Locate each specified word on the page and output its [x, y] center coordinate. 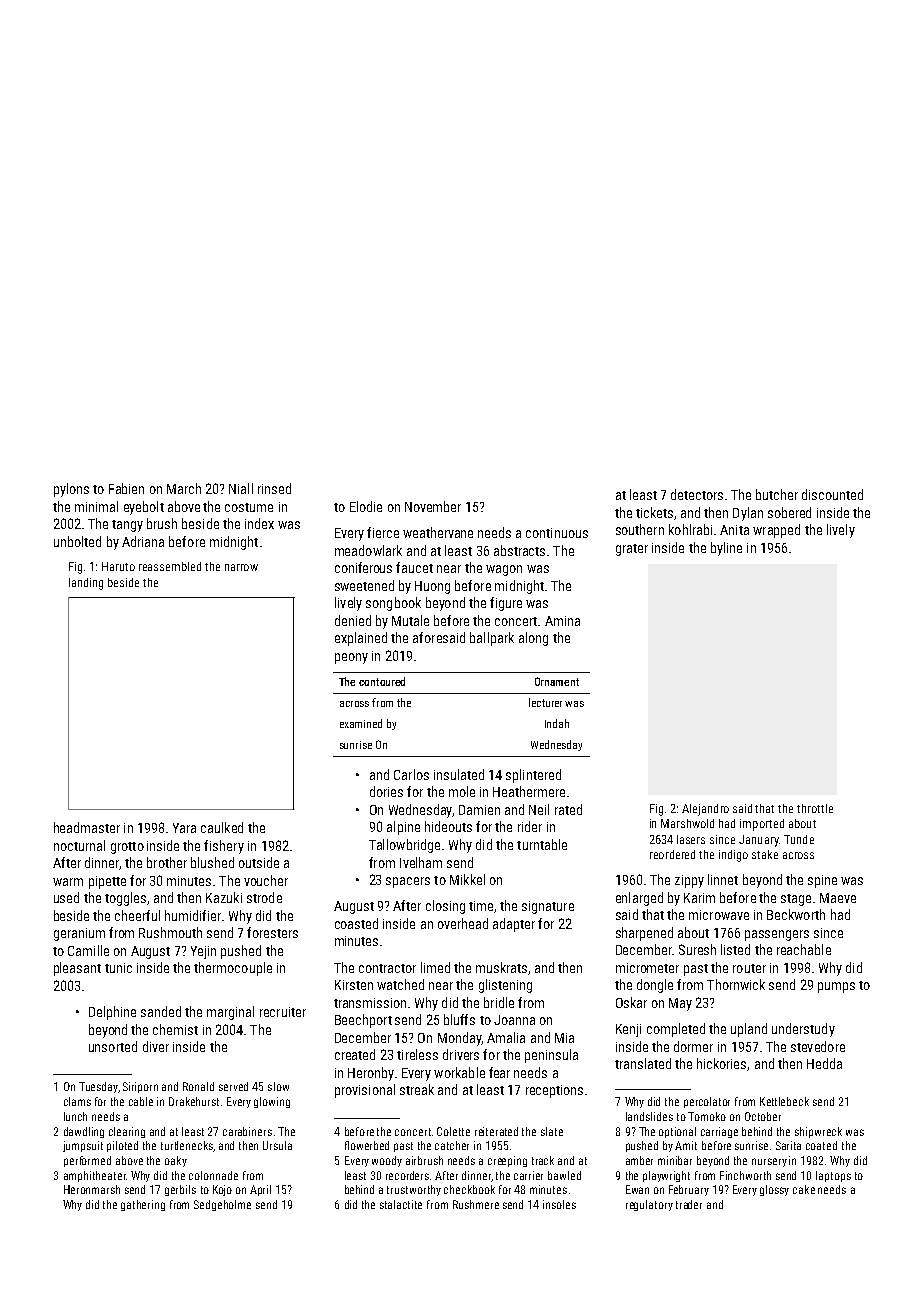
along [533, 639]
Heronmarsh [92, 1189]
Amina [562, 621]
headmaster [87, 827]
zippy [689, 881]
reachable [804, 949]
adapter [514, 925]
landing [86, 584]
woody [387, 1161]
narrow [241, 567]
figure [506, 604]
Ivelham [421, 862]
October [763, 1116]
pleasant [77, 969]
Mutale [410, 620]
